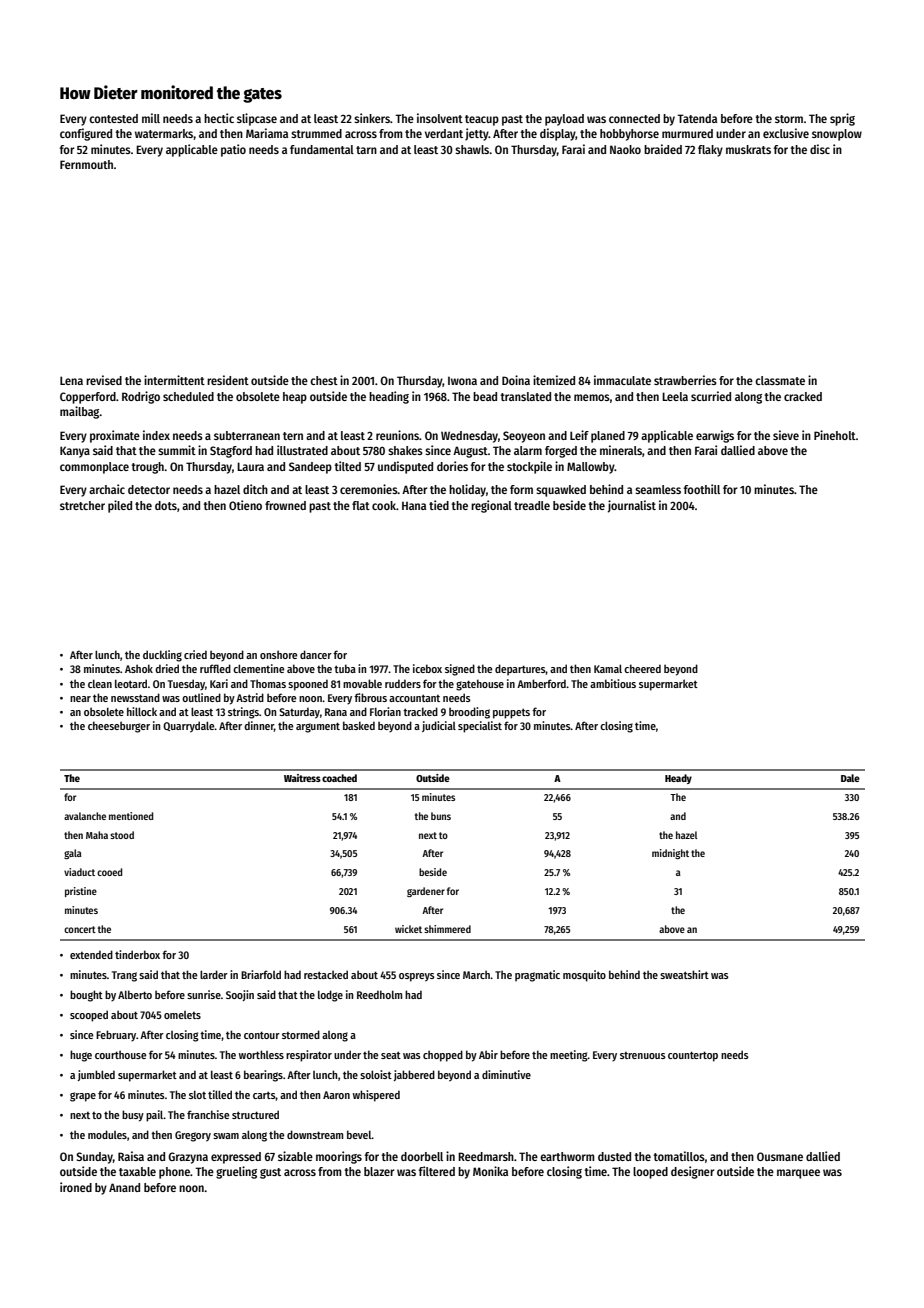 The height and width of the screenshot is (1308, 924). Describe the element at coordinates (558, 134) in the screenshot. I see `display` at that location.
